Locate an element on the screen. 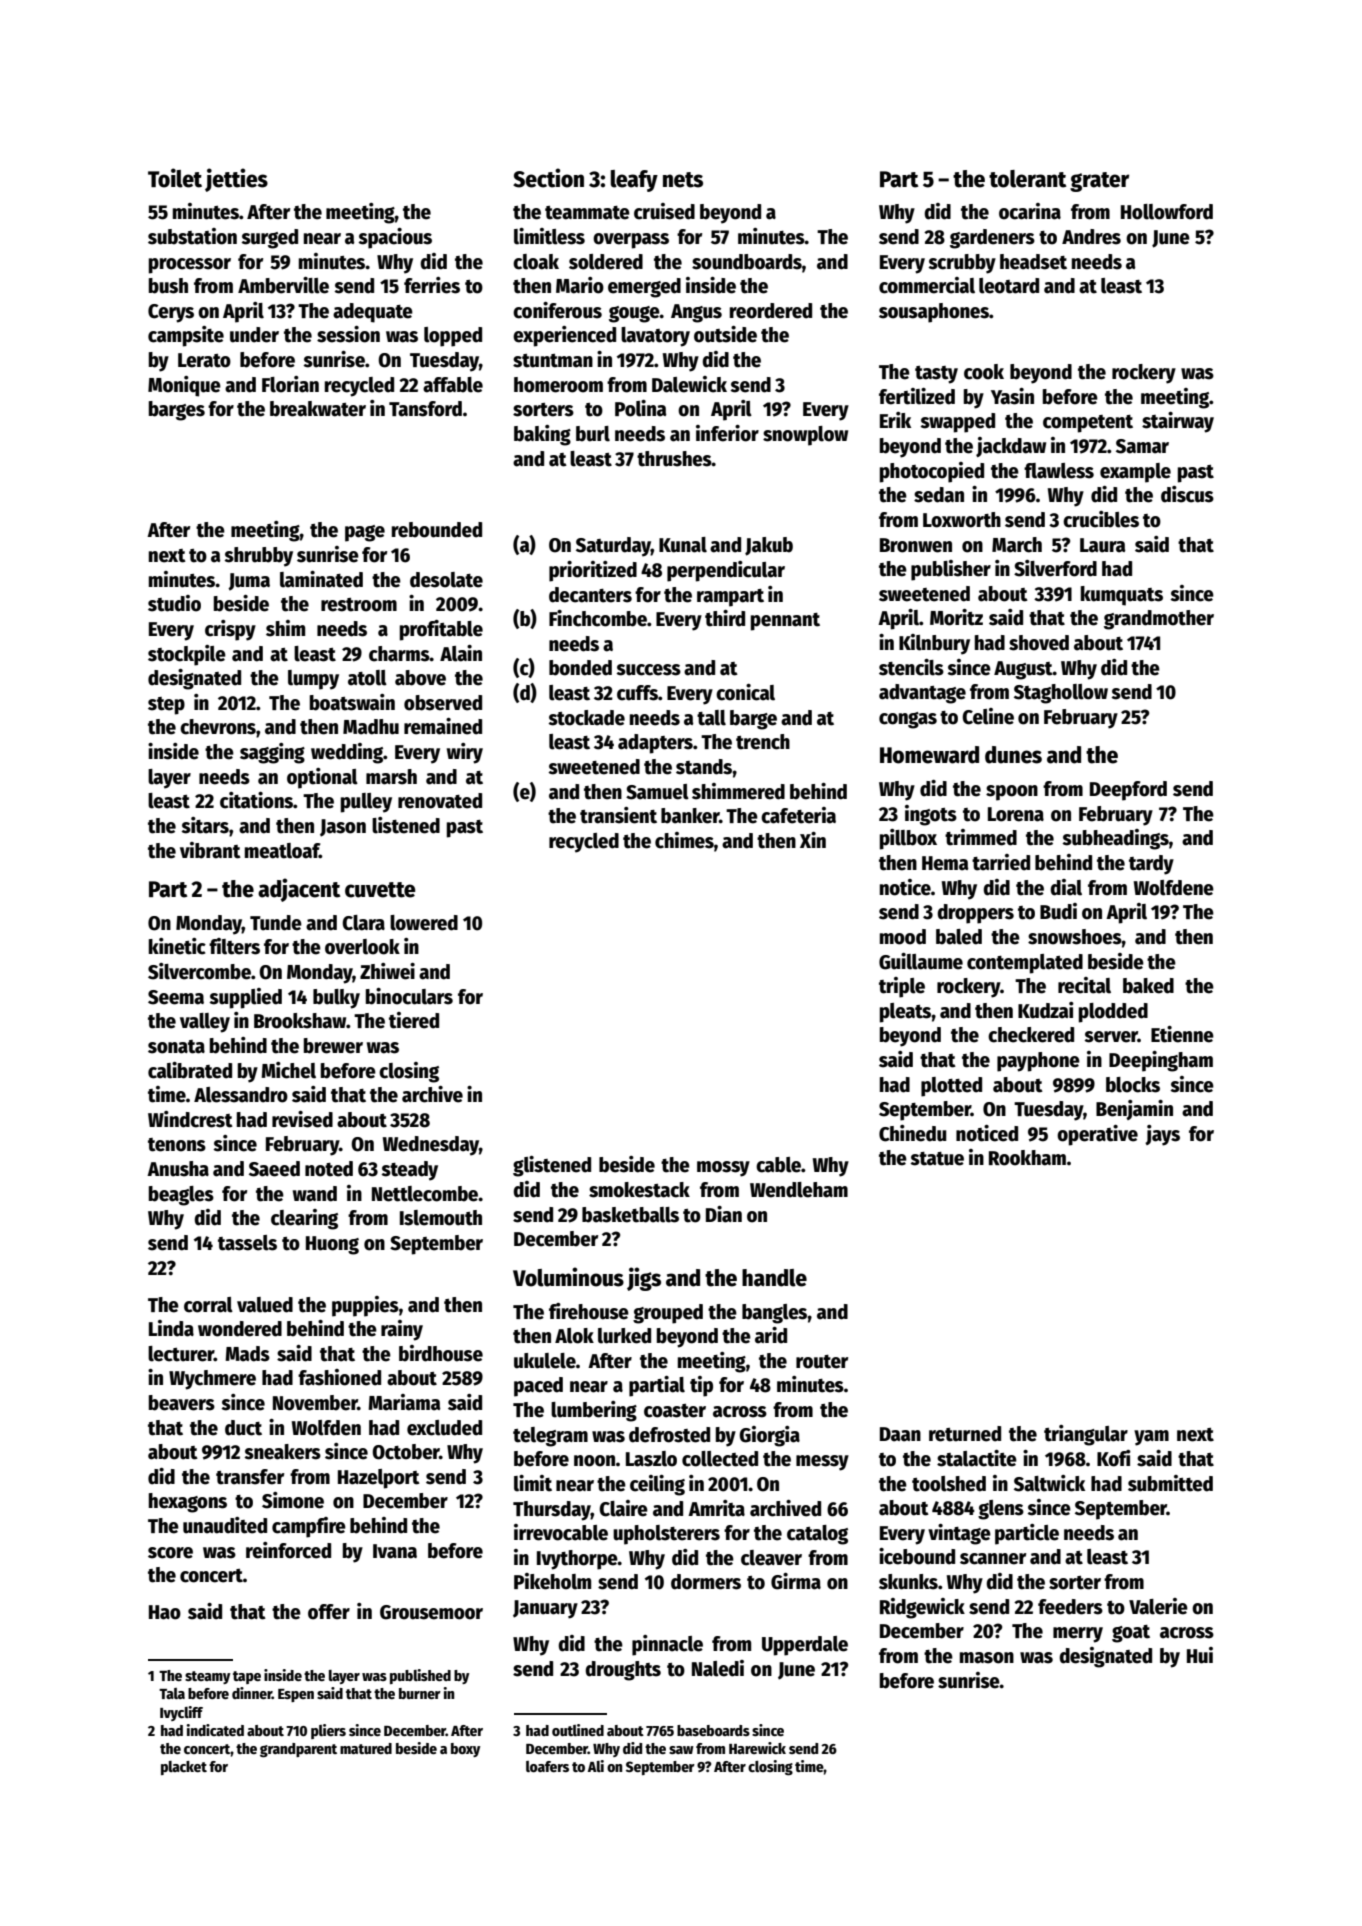  saw is located at coordinates (681, 1750).
